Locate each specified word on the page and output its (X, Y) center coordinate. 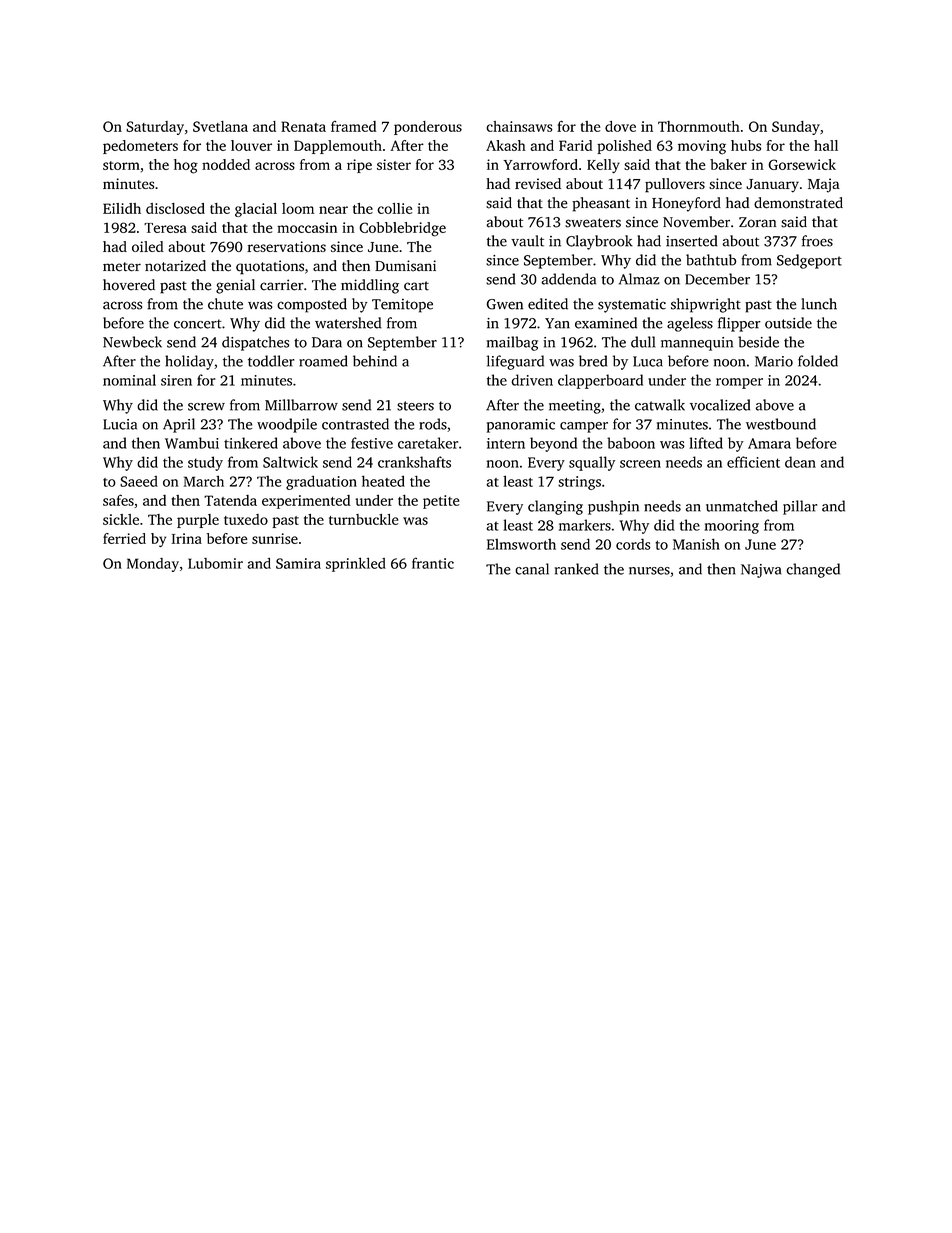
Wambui (192, 443)
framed (353, 126)
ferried (124, 538)
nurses (649, 571)
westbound (781, 424)
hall (826, 145)
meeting (575, 407)
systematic (632, 306)
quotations (270, 267)
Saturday (155, 128)
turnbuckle (363, 519)
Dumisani (405, 266)
